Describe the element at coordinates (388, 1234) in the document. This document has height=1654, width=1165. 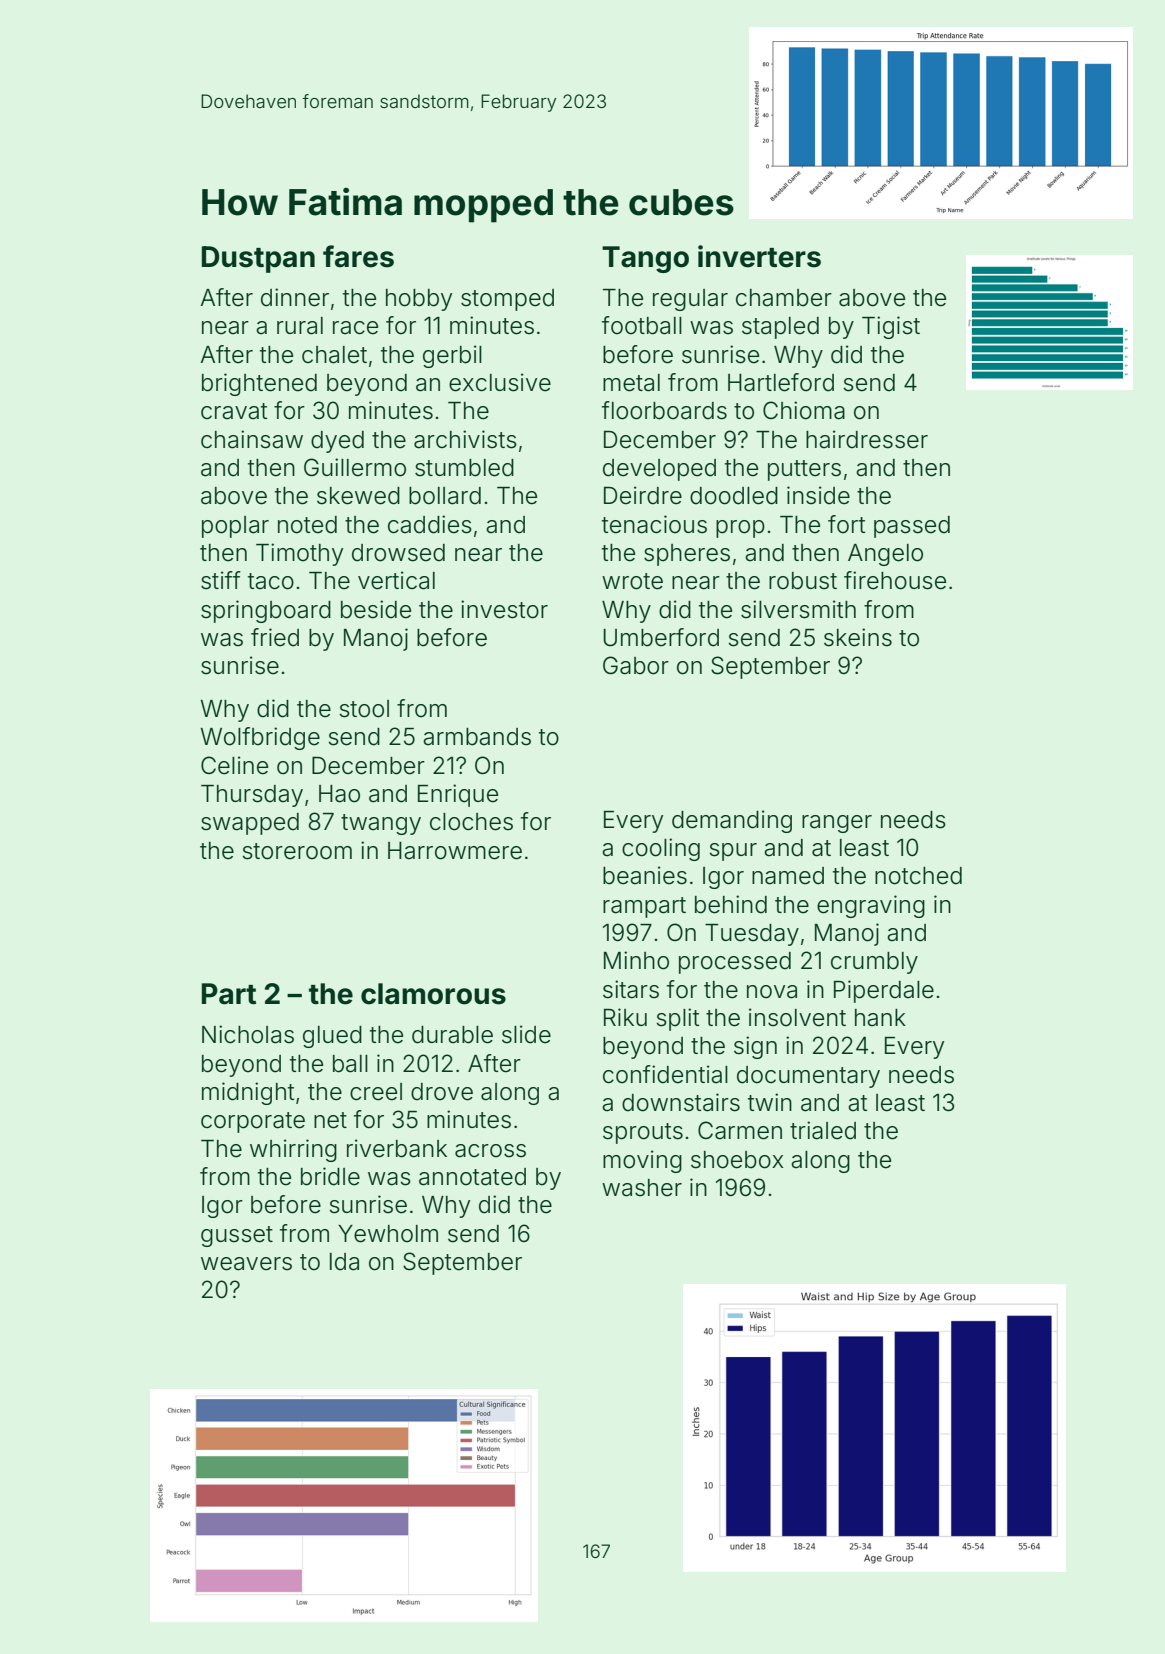
I see `Yewholm` at that location.
